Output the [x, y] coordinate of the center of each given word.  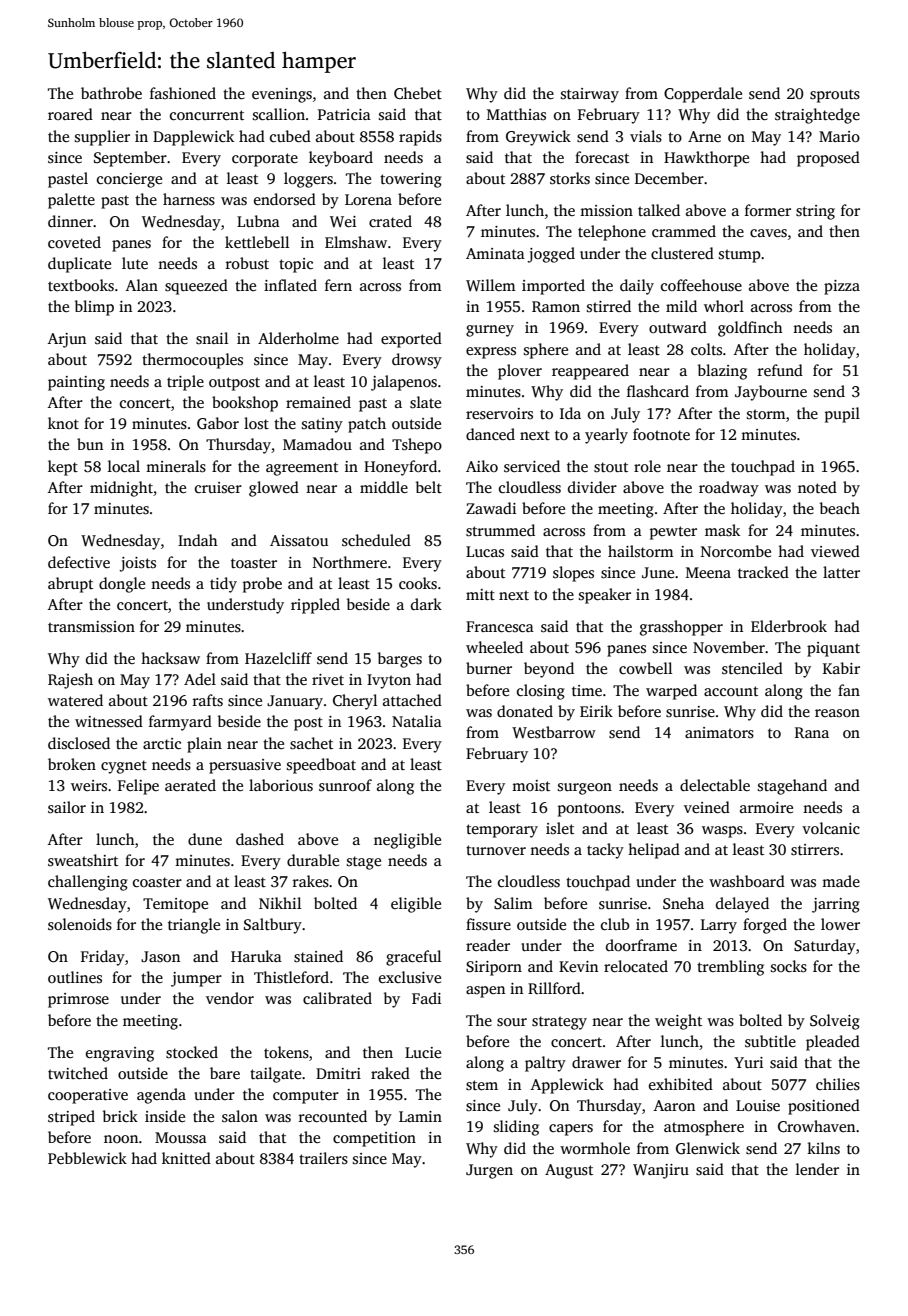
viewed [835, 551]
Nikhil [280, 903]
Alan [142, 285]
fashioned [183, 93]
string [815, 212]
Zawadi [491, 508]
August [569, 1171]
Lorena [368, 199]
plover [520, 372]
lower [840, 924]
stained [318, 956]
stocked [192, 1052]
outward [678, 327]
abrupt [70, 585]
